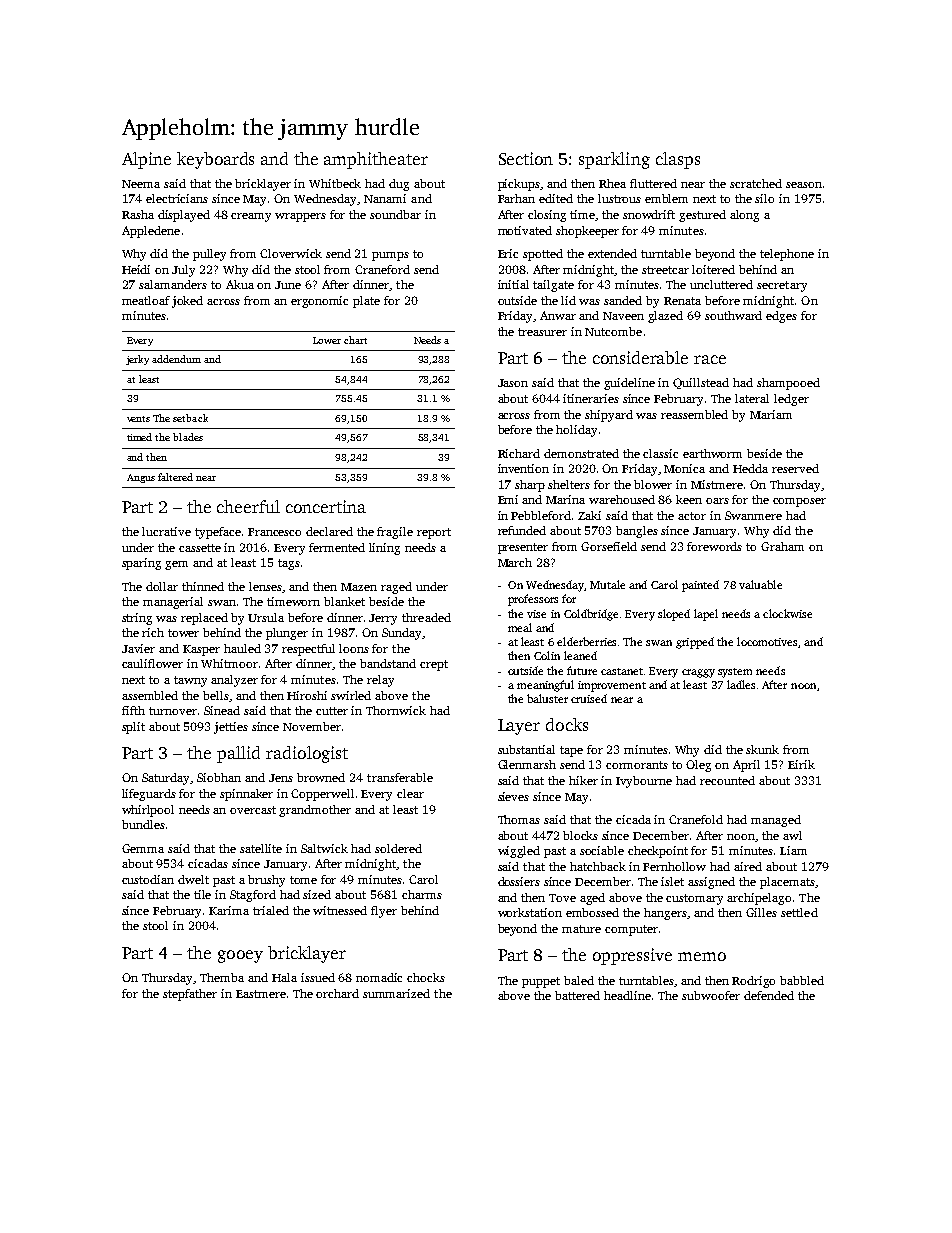 The width and height of the image is (952, 1233). I want to click on Glenmarsh, so click(527, 764).
